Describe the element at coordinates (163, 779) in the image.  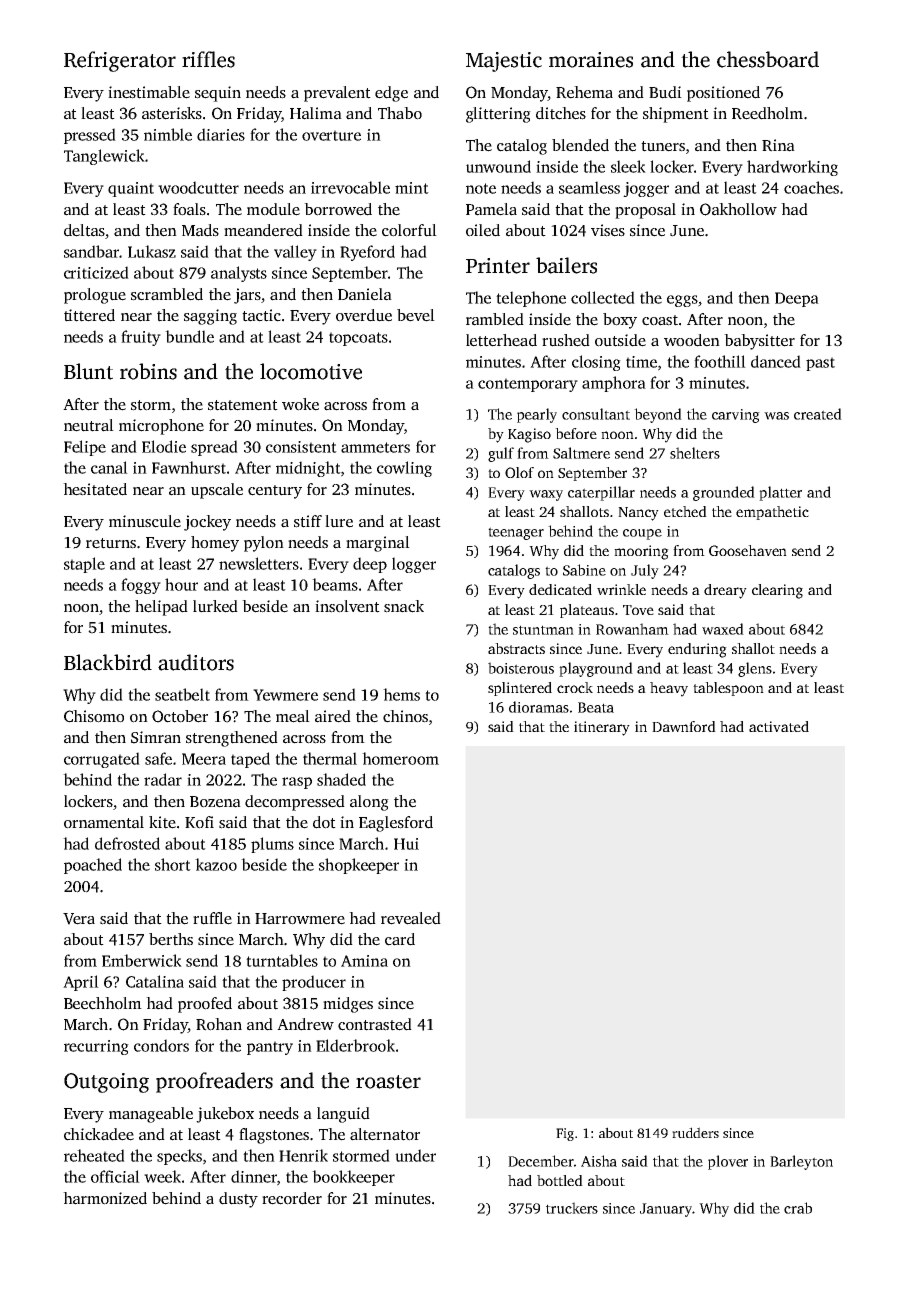
I see `radar` at that location.
